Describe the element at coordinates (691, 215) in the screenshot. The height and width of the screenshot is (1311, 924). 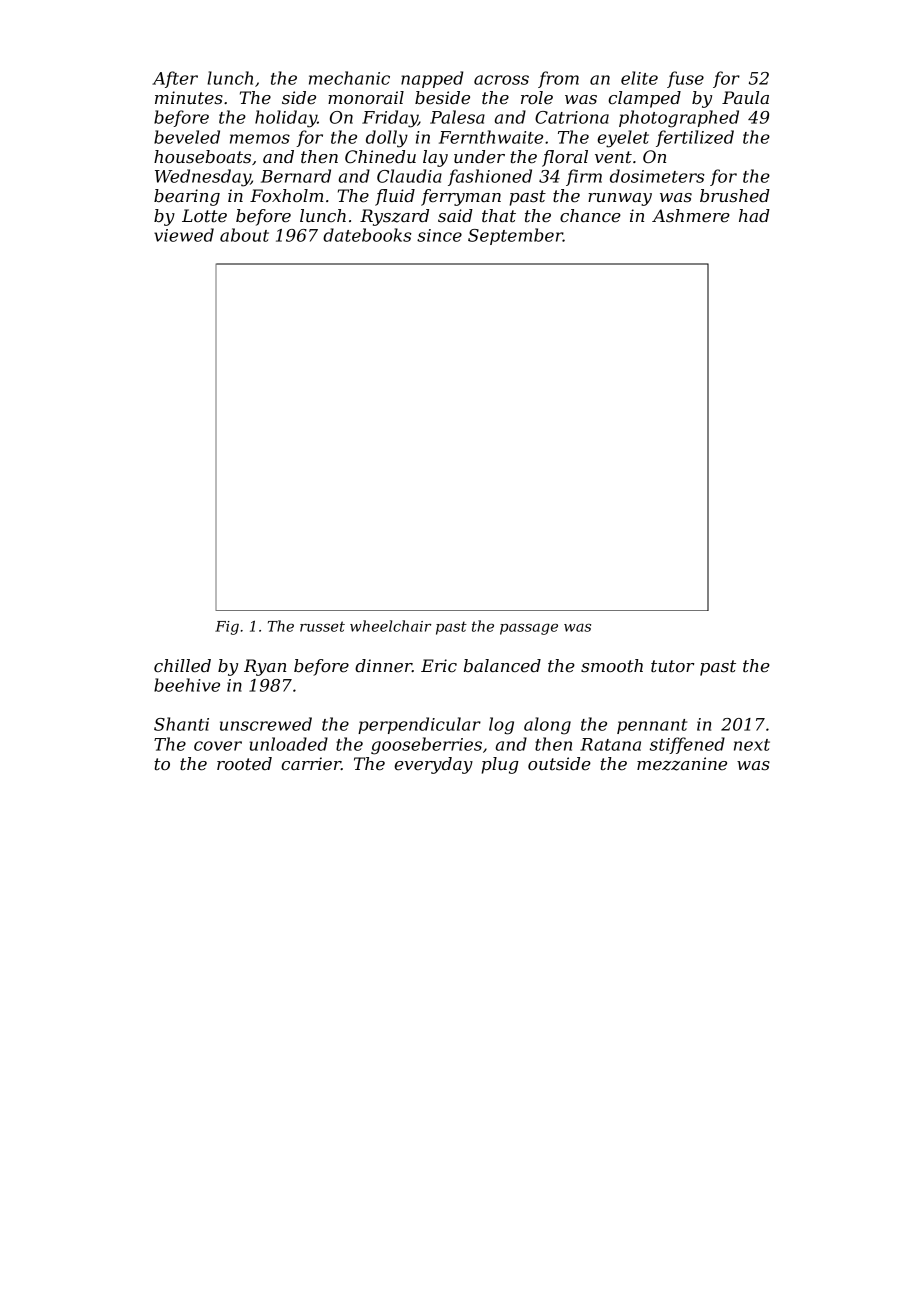
I see `Ashmere` at that location.
